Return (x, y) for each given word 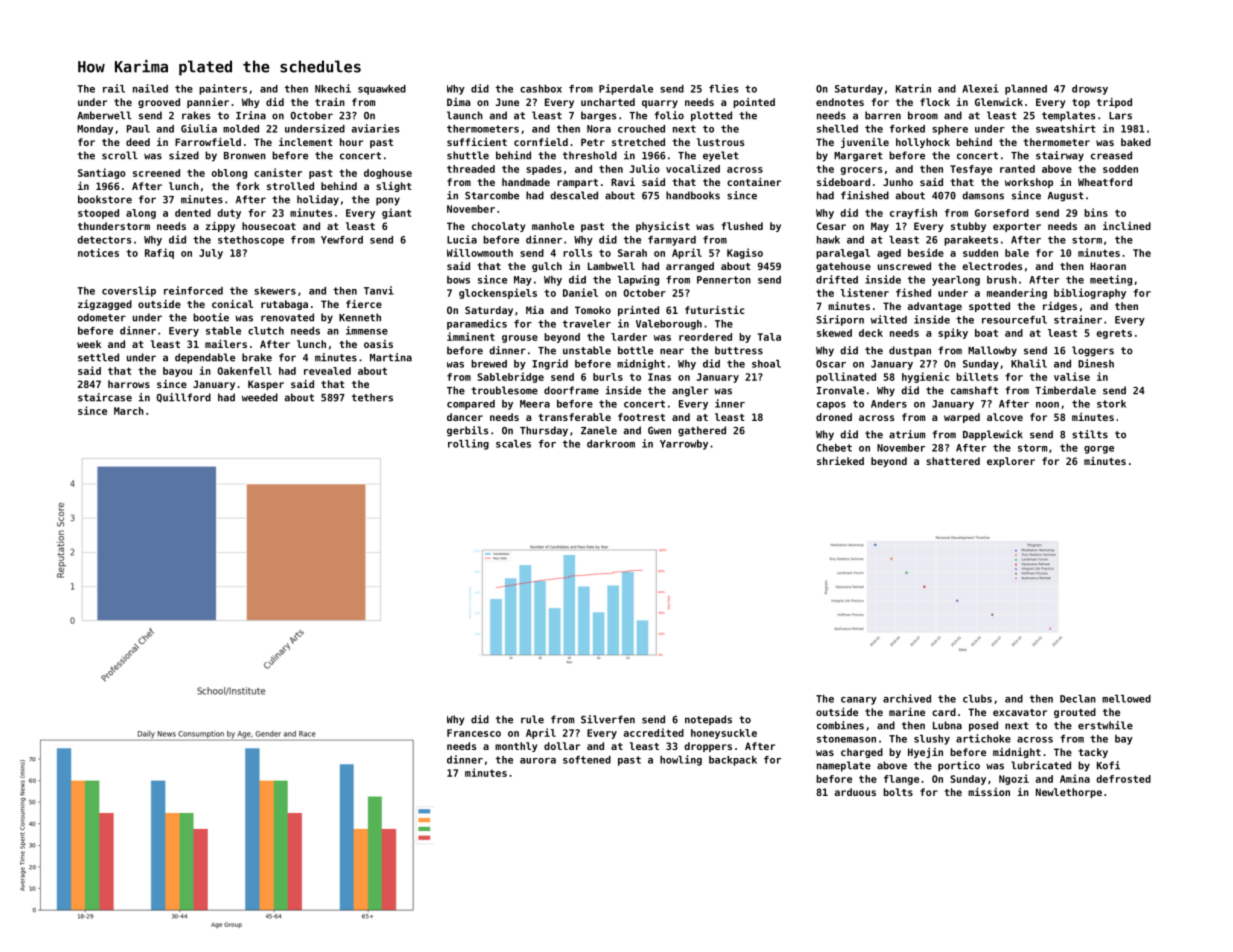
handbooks (693, 195)
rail (114, 88)
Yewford (342, 240)
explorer (1011, 462)
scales (513, 444)
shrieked (840, 461)
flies (723, 88)
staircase (105, 397)
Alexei (980, 88)
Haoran (1108, 266)
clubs (977, 699)
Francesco (474, 733)
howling (681, 760)
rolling (468, 444)
